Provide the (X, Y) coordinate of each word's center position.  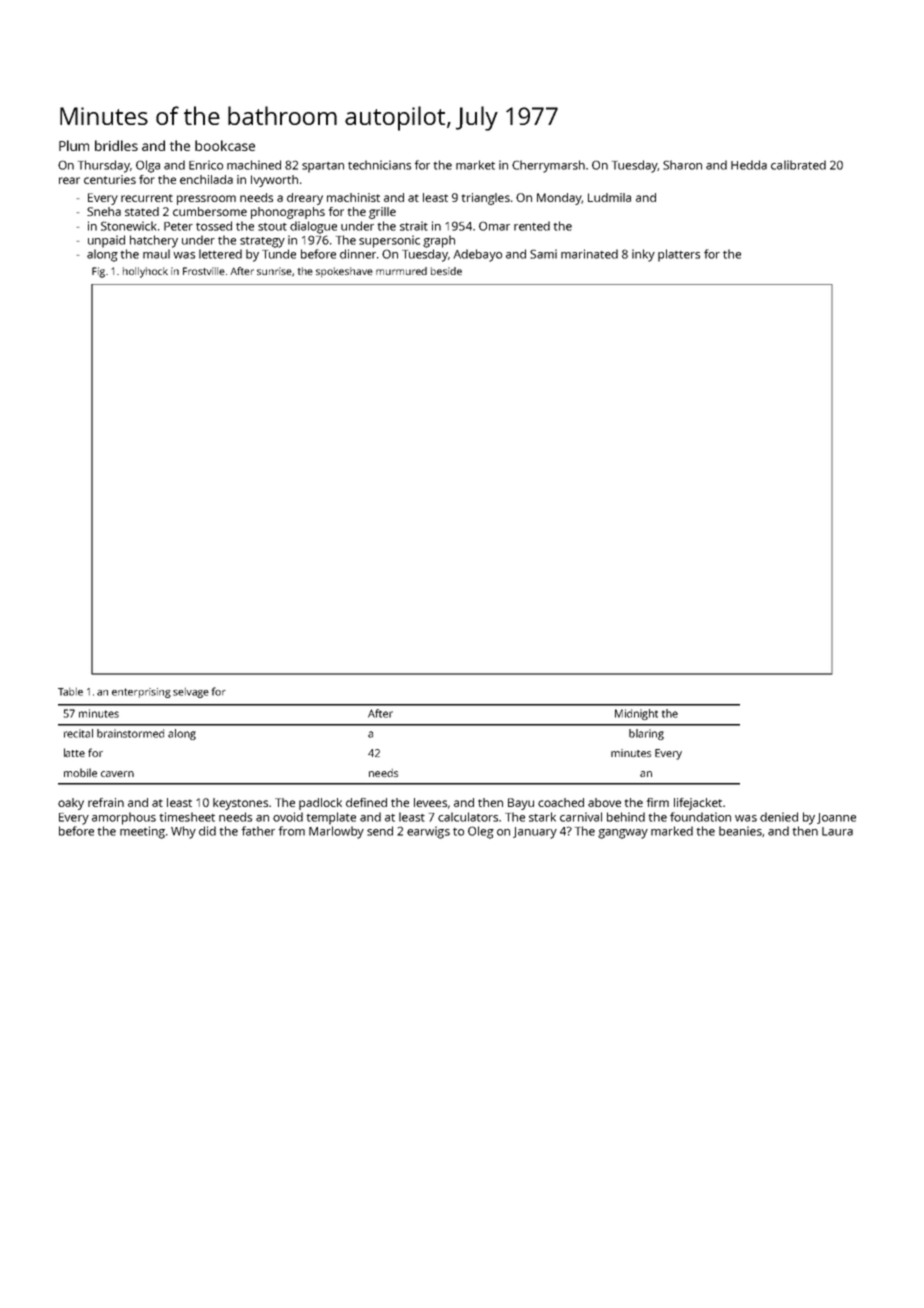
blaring (646, 734)
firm (658, 802)
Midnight (636, 714)
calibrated (798, 165)
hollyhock (145, 272)
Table (70, 692)
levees (430, 802)
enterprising (141, 693)
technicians (379, 165)
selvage (191, 693)
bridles (116, 145)
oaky (71, 804)
